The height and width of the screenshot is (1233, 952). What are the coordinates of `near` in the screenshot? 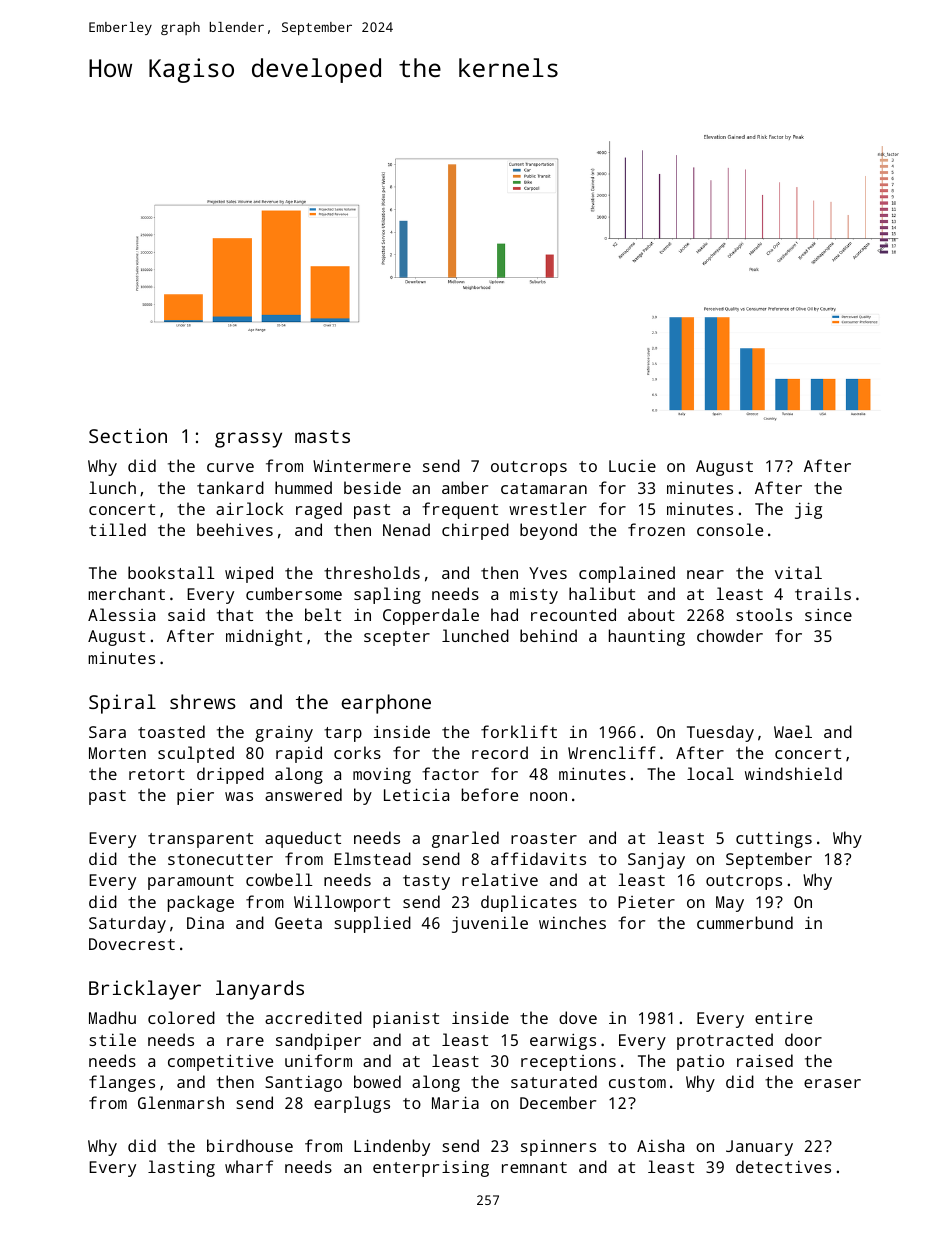 It's located at (705, 574).
